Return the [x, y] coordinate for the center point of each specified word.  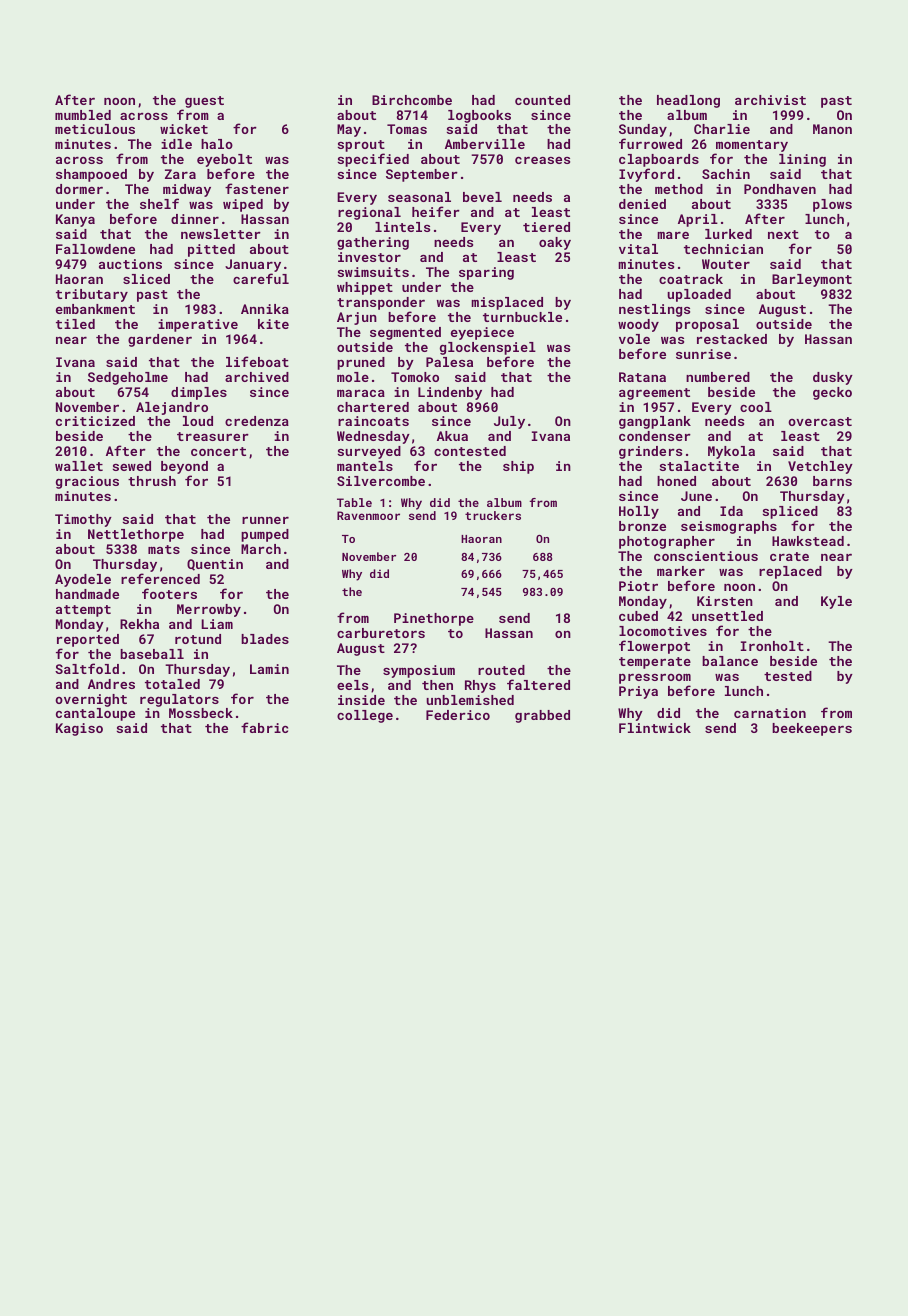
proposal [707, 325]
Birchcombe [412, 100]
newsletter [221, 234]
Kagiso [79, 729]
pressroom [655, 679]
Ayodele [83, 580]
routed [501, 670]
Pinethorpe [434, 619]
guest [204, 102]
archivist [770, 100]
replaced [790, 572]
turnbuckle [522, 317]
